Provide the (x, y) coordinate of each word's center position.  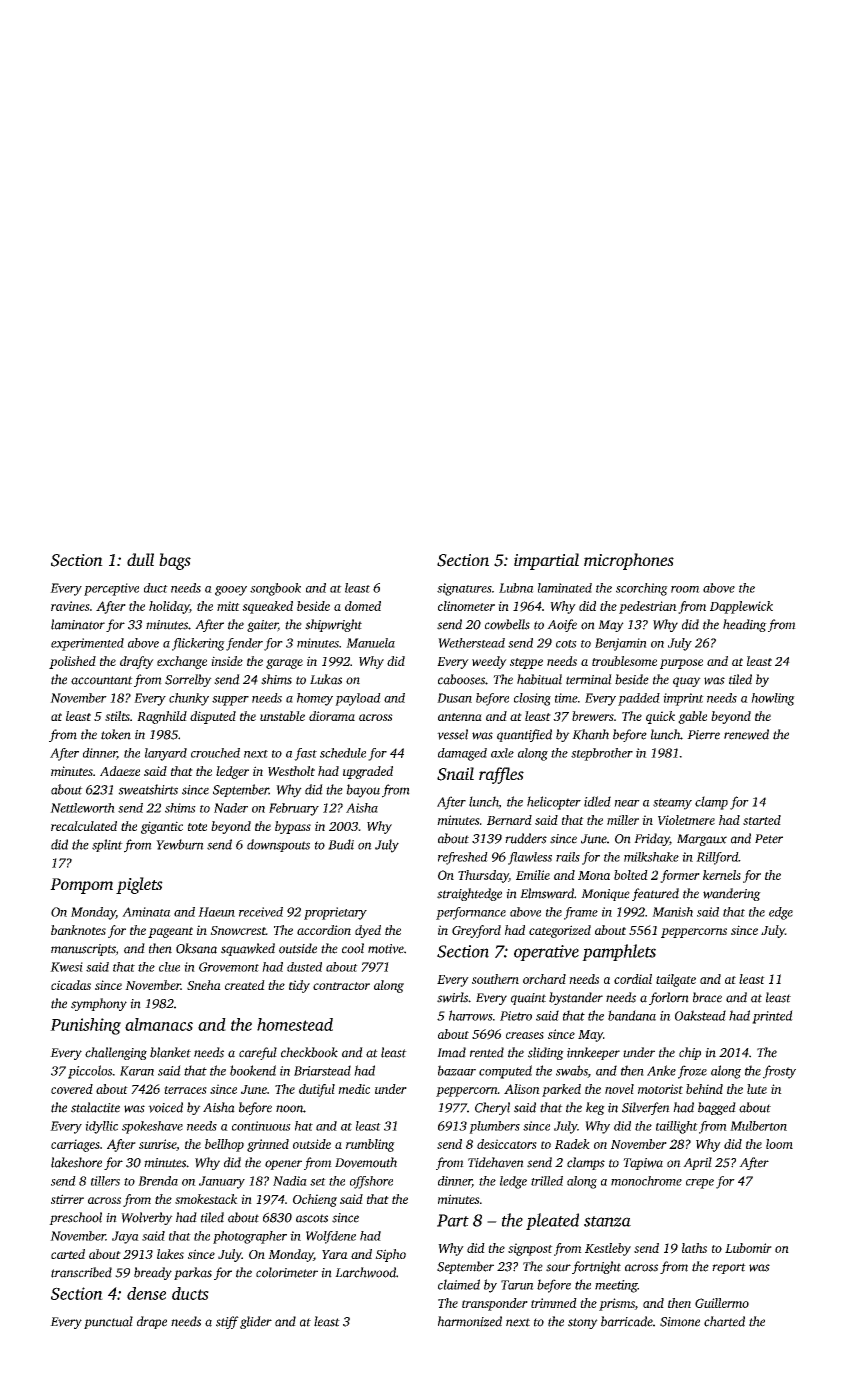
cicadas (71, 985)
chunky (189, 699)
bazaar (457, 1070)
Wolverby (147, 1218)
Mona (594, 875)
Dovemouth (366, 1162)
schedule (343, 753)
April (697, 1163)
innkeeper (593, 1053)
